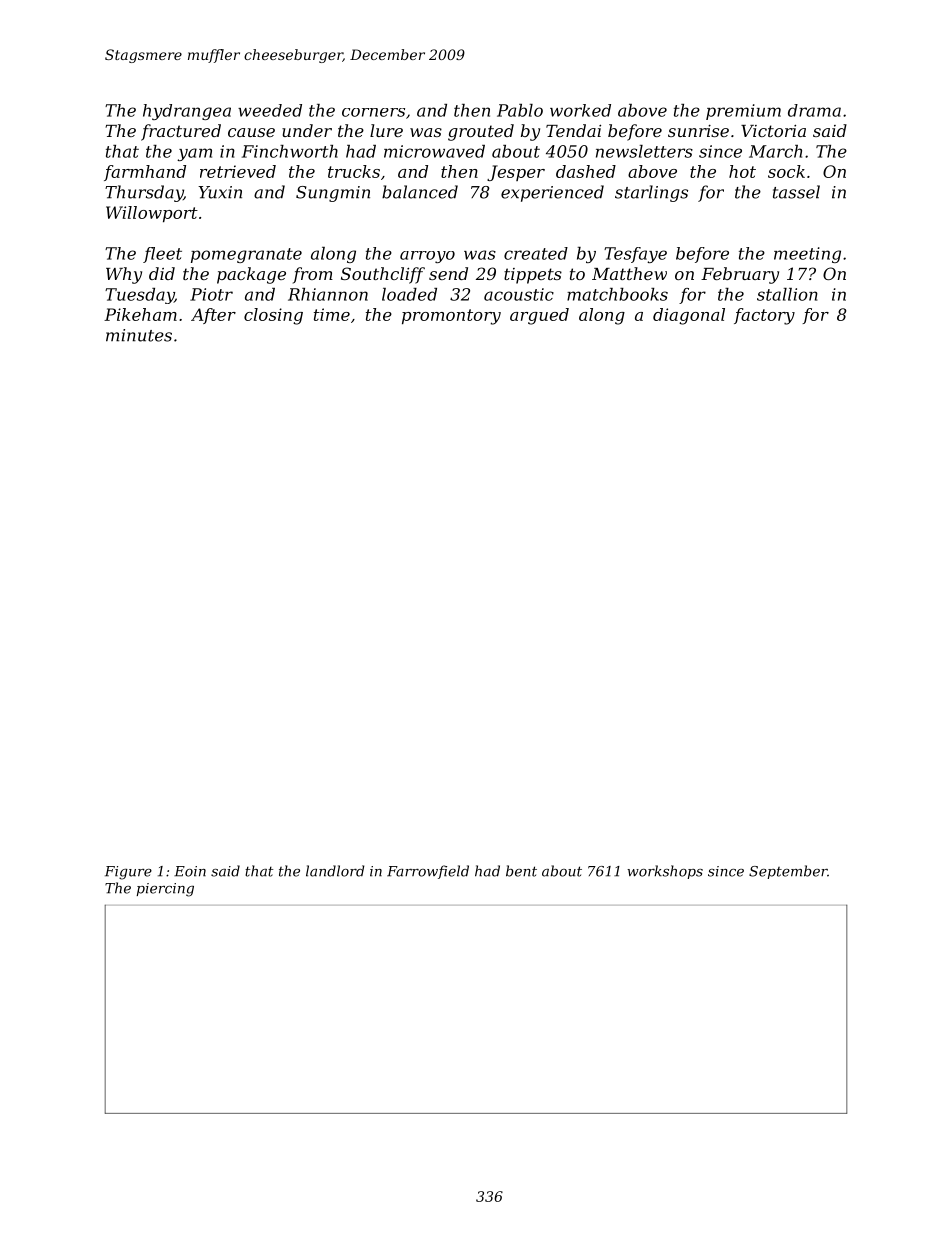 This screenshot has width=952, height=1233. Describe the element at coordinates (451, 317) in the screenshot. I see `promontory` at that location.
